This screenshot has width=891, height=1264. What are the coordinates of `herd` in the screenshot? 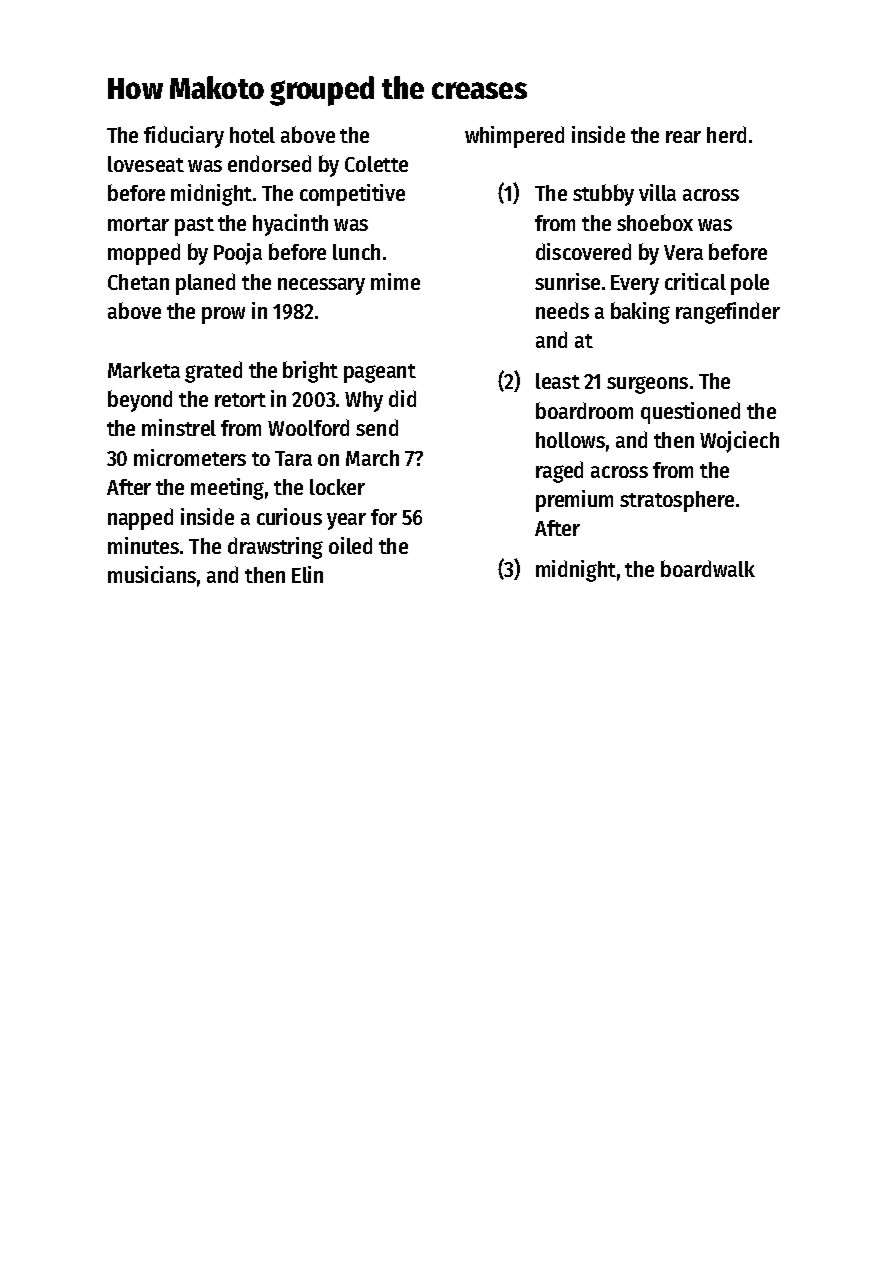 It's located at (726, 134).
